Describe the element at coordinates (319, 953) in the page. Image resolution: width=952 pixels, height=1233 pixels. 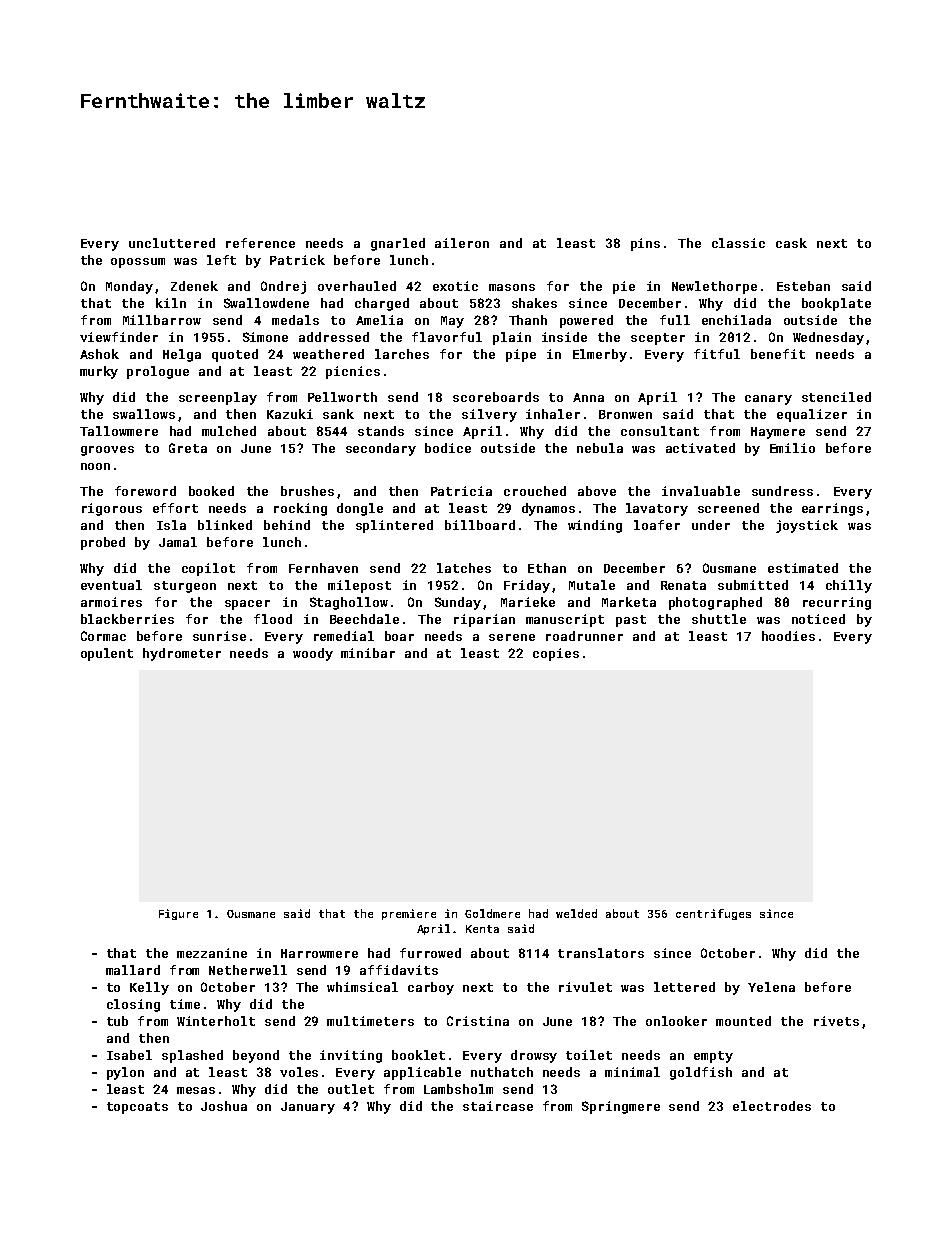
I see `Harrowmere` at that location.
